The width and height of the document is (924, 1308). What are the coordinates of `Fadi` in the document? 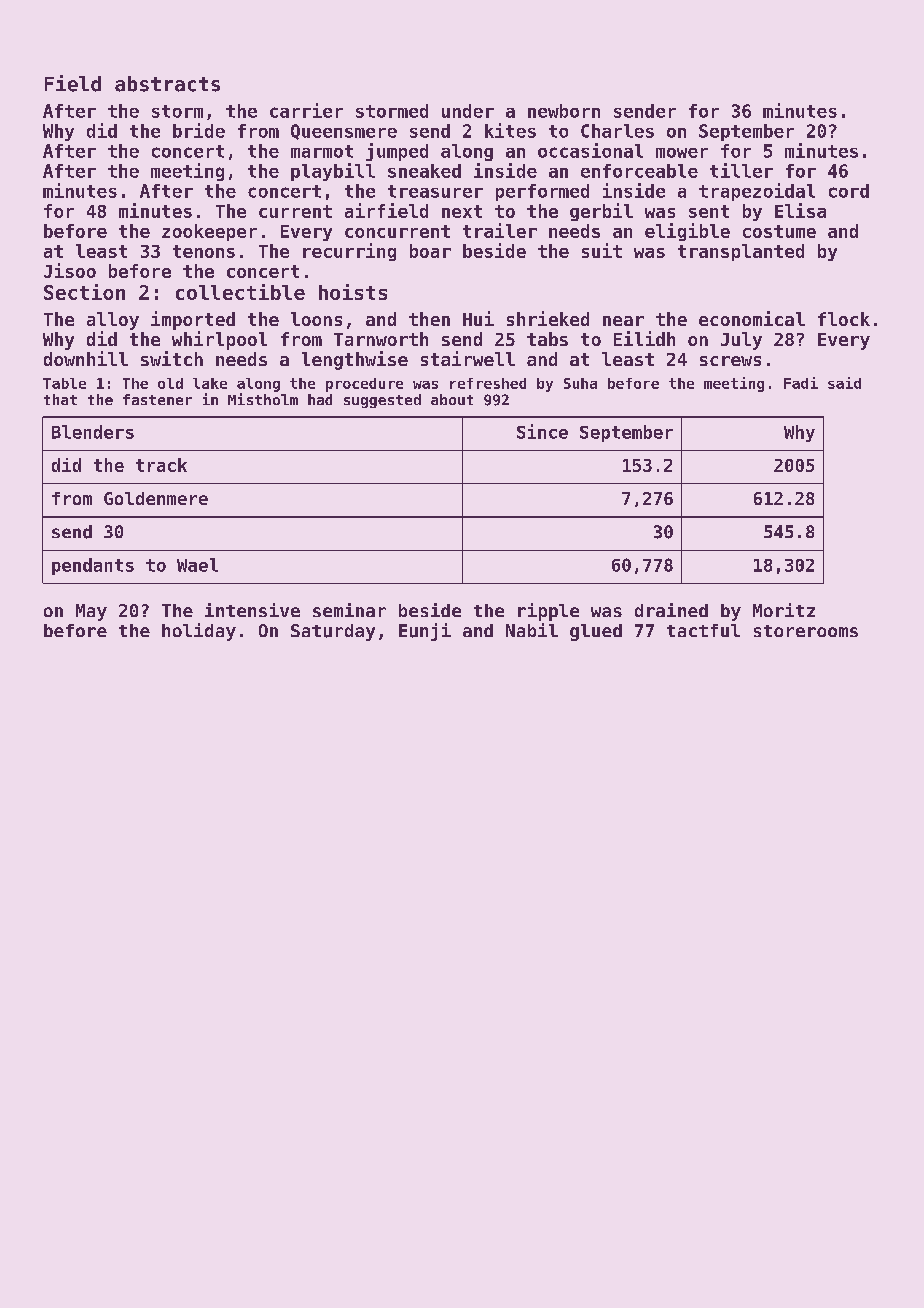 It's located at (801, 383).
